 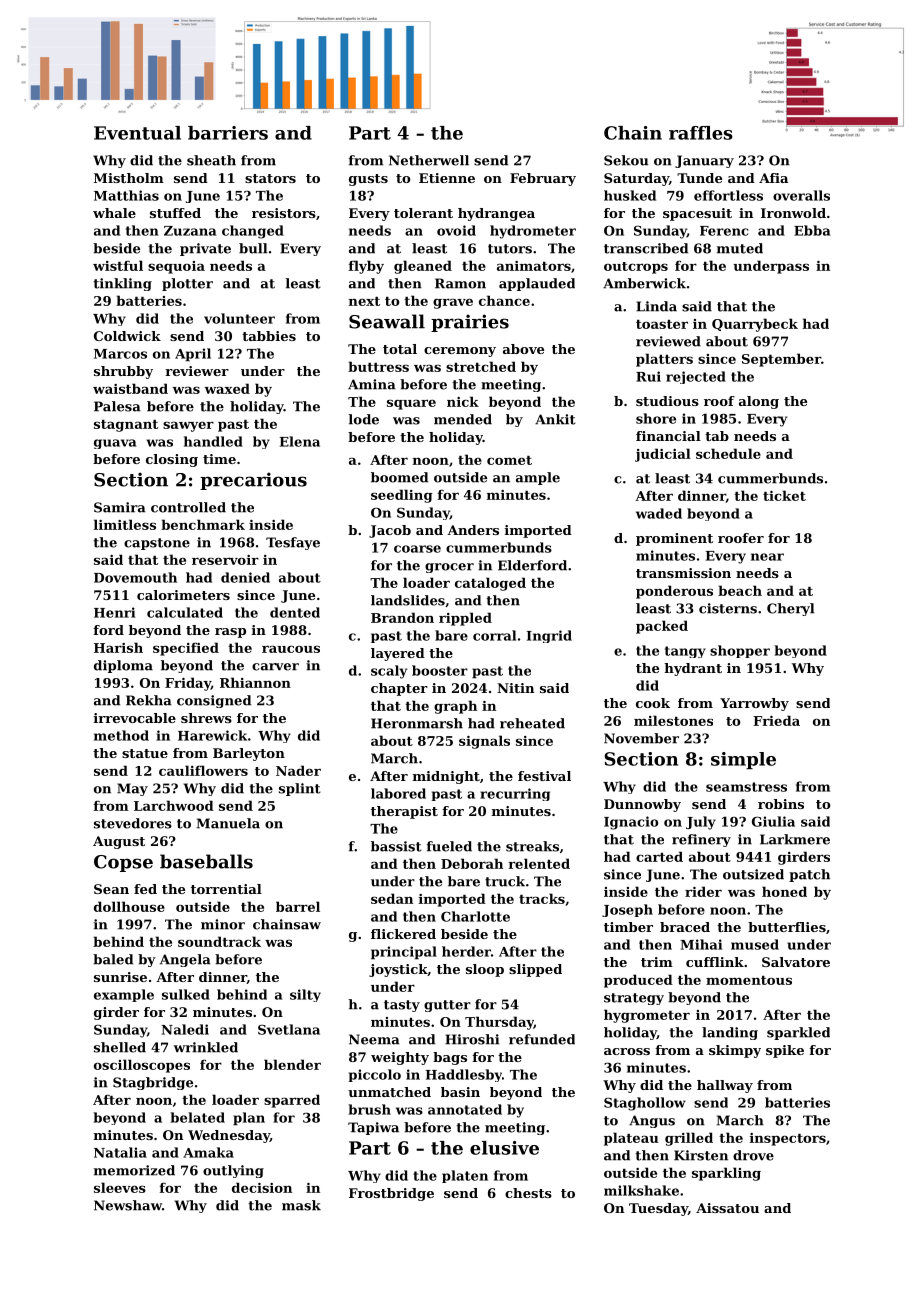 What do you see at coordinates (228, 133) in the screenshot?
I see `barriers` at bounding box center [228, 133].
